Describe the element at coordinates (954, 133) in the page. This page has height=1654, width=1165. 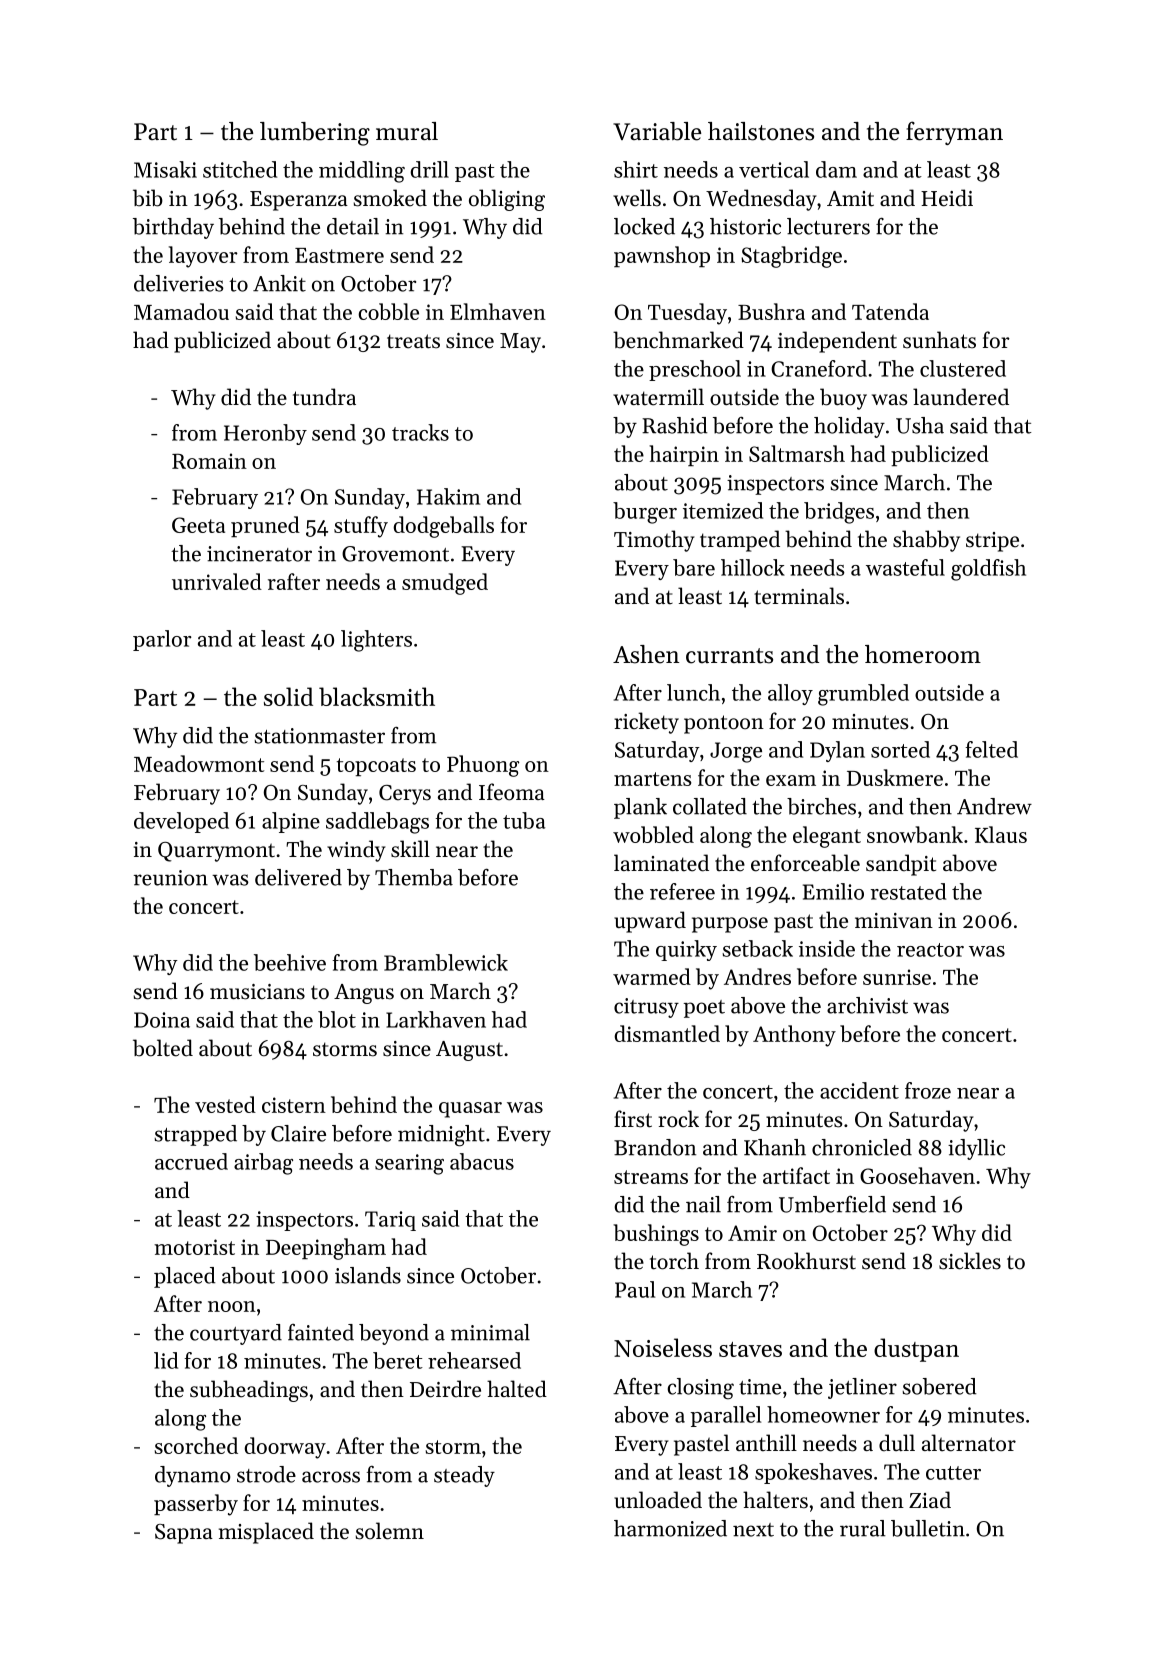
I see `ferryman` at that location.
